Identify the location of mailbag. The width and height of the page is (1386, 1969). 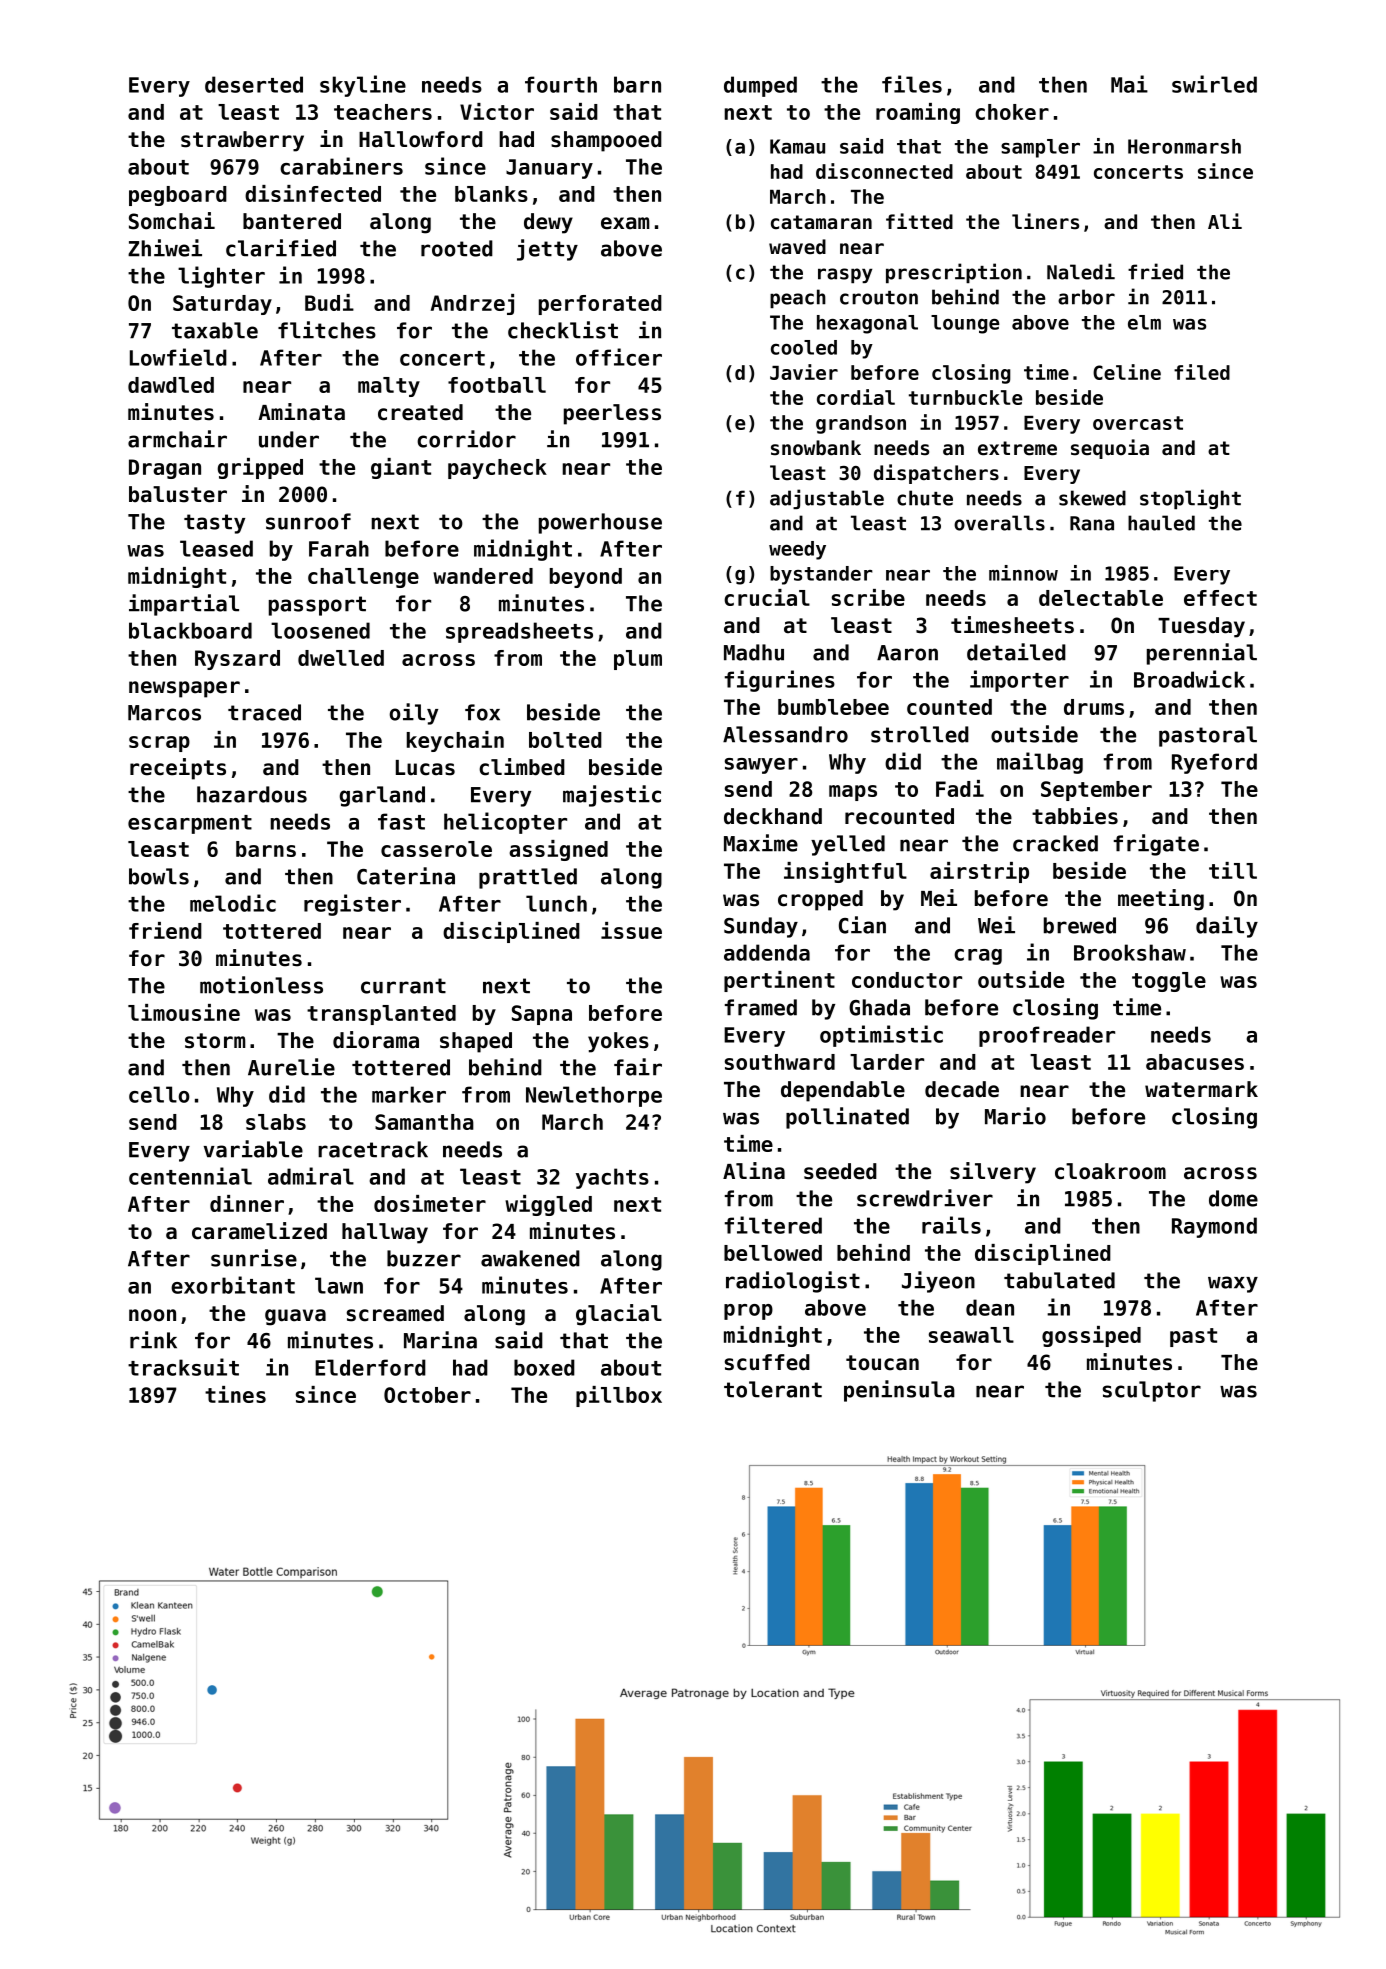
(1040, 763).
